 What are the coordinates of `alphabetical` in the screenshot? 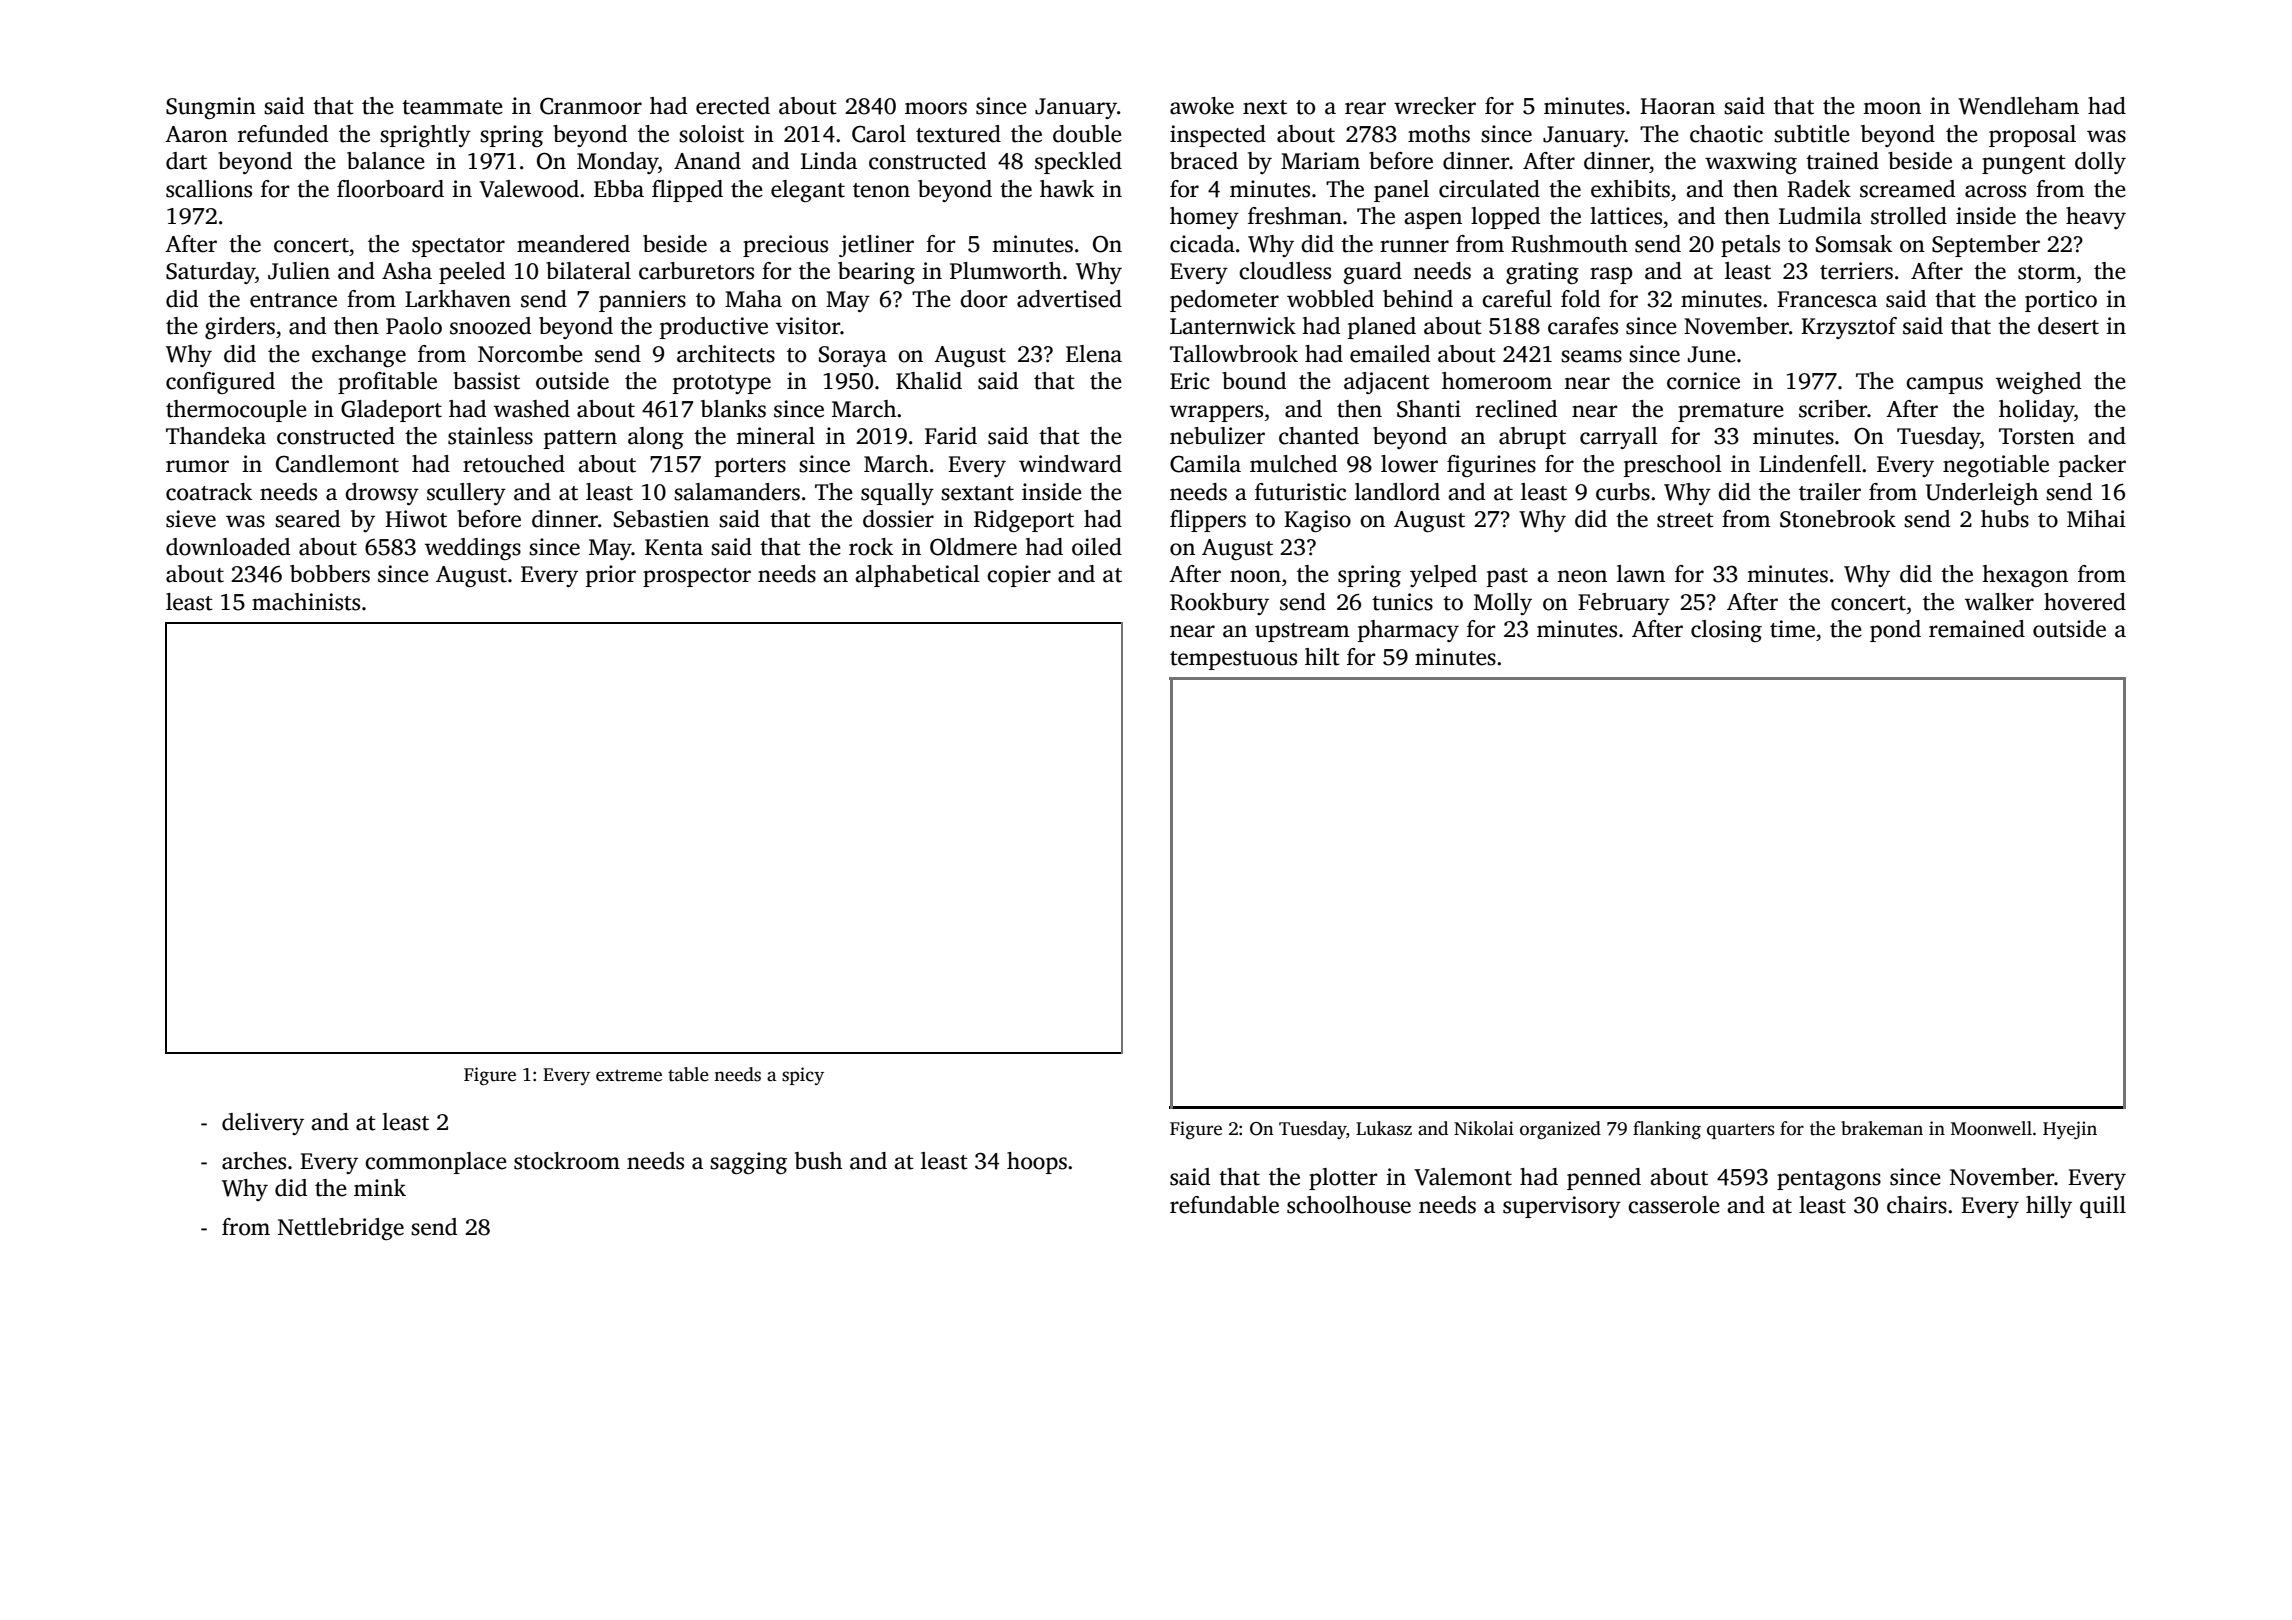 It's located at (917, 576).
